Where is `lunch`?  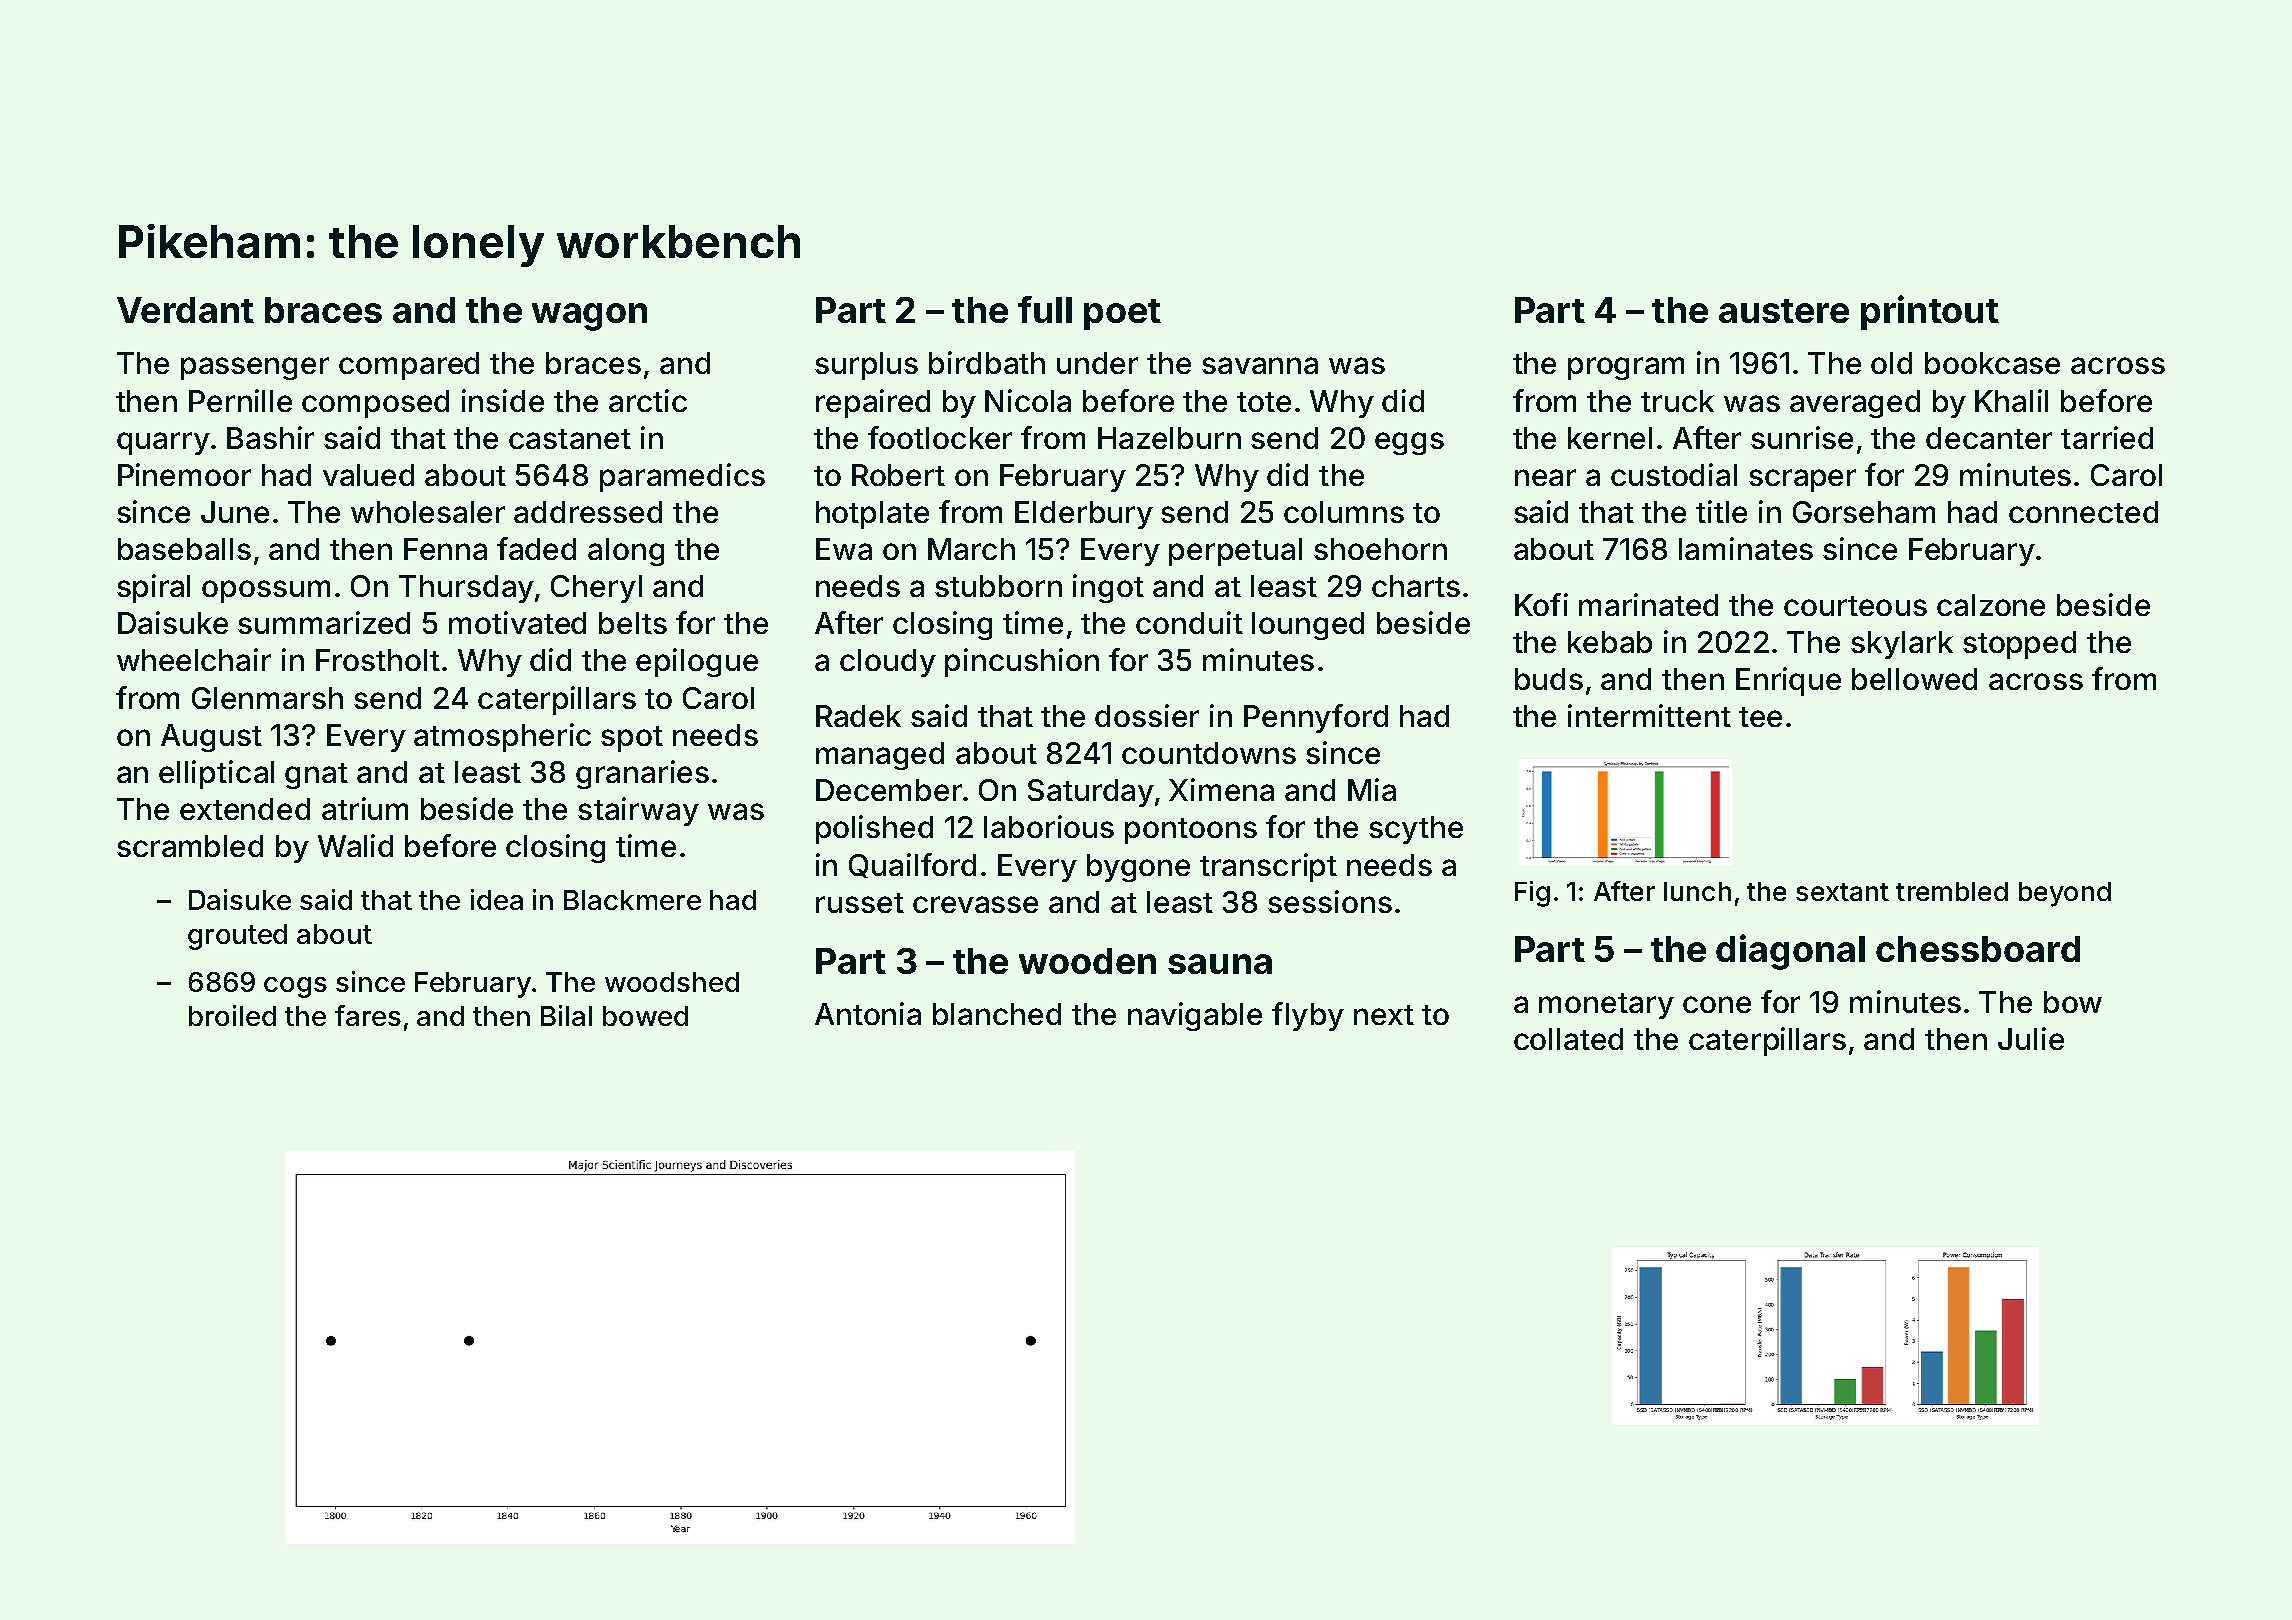 lunch is located at coordinates (1697, 891).
